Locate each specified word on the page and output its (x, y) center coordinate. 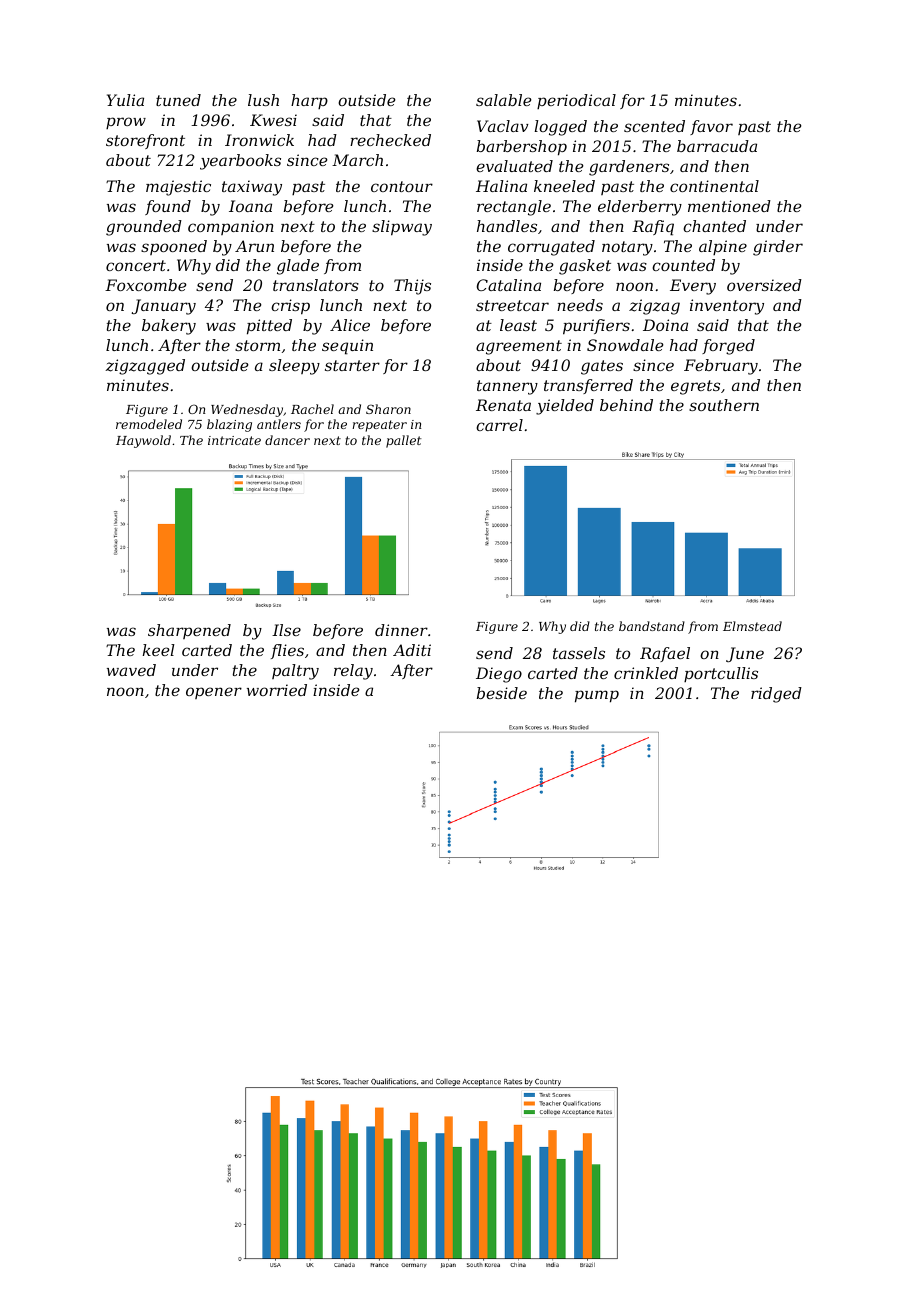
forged (728, 347)
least (518, 325)
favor (711, 127)
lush (263, 100)
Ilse (286, 630)
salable (503, 100)
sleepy (294, 367)
